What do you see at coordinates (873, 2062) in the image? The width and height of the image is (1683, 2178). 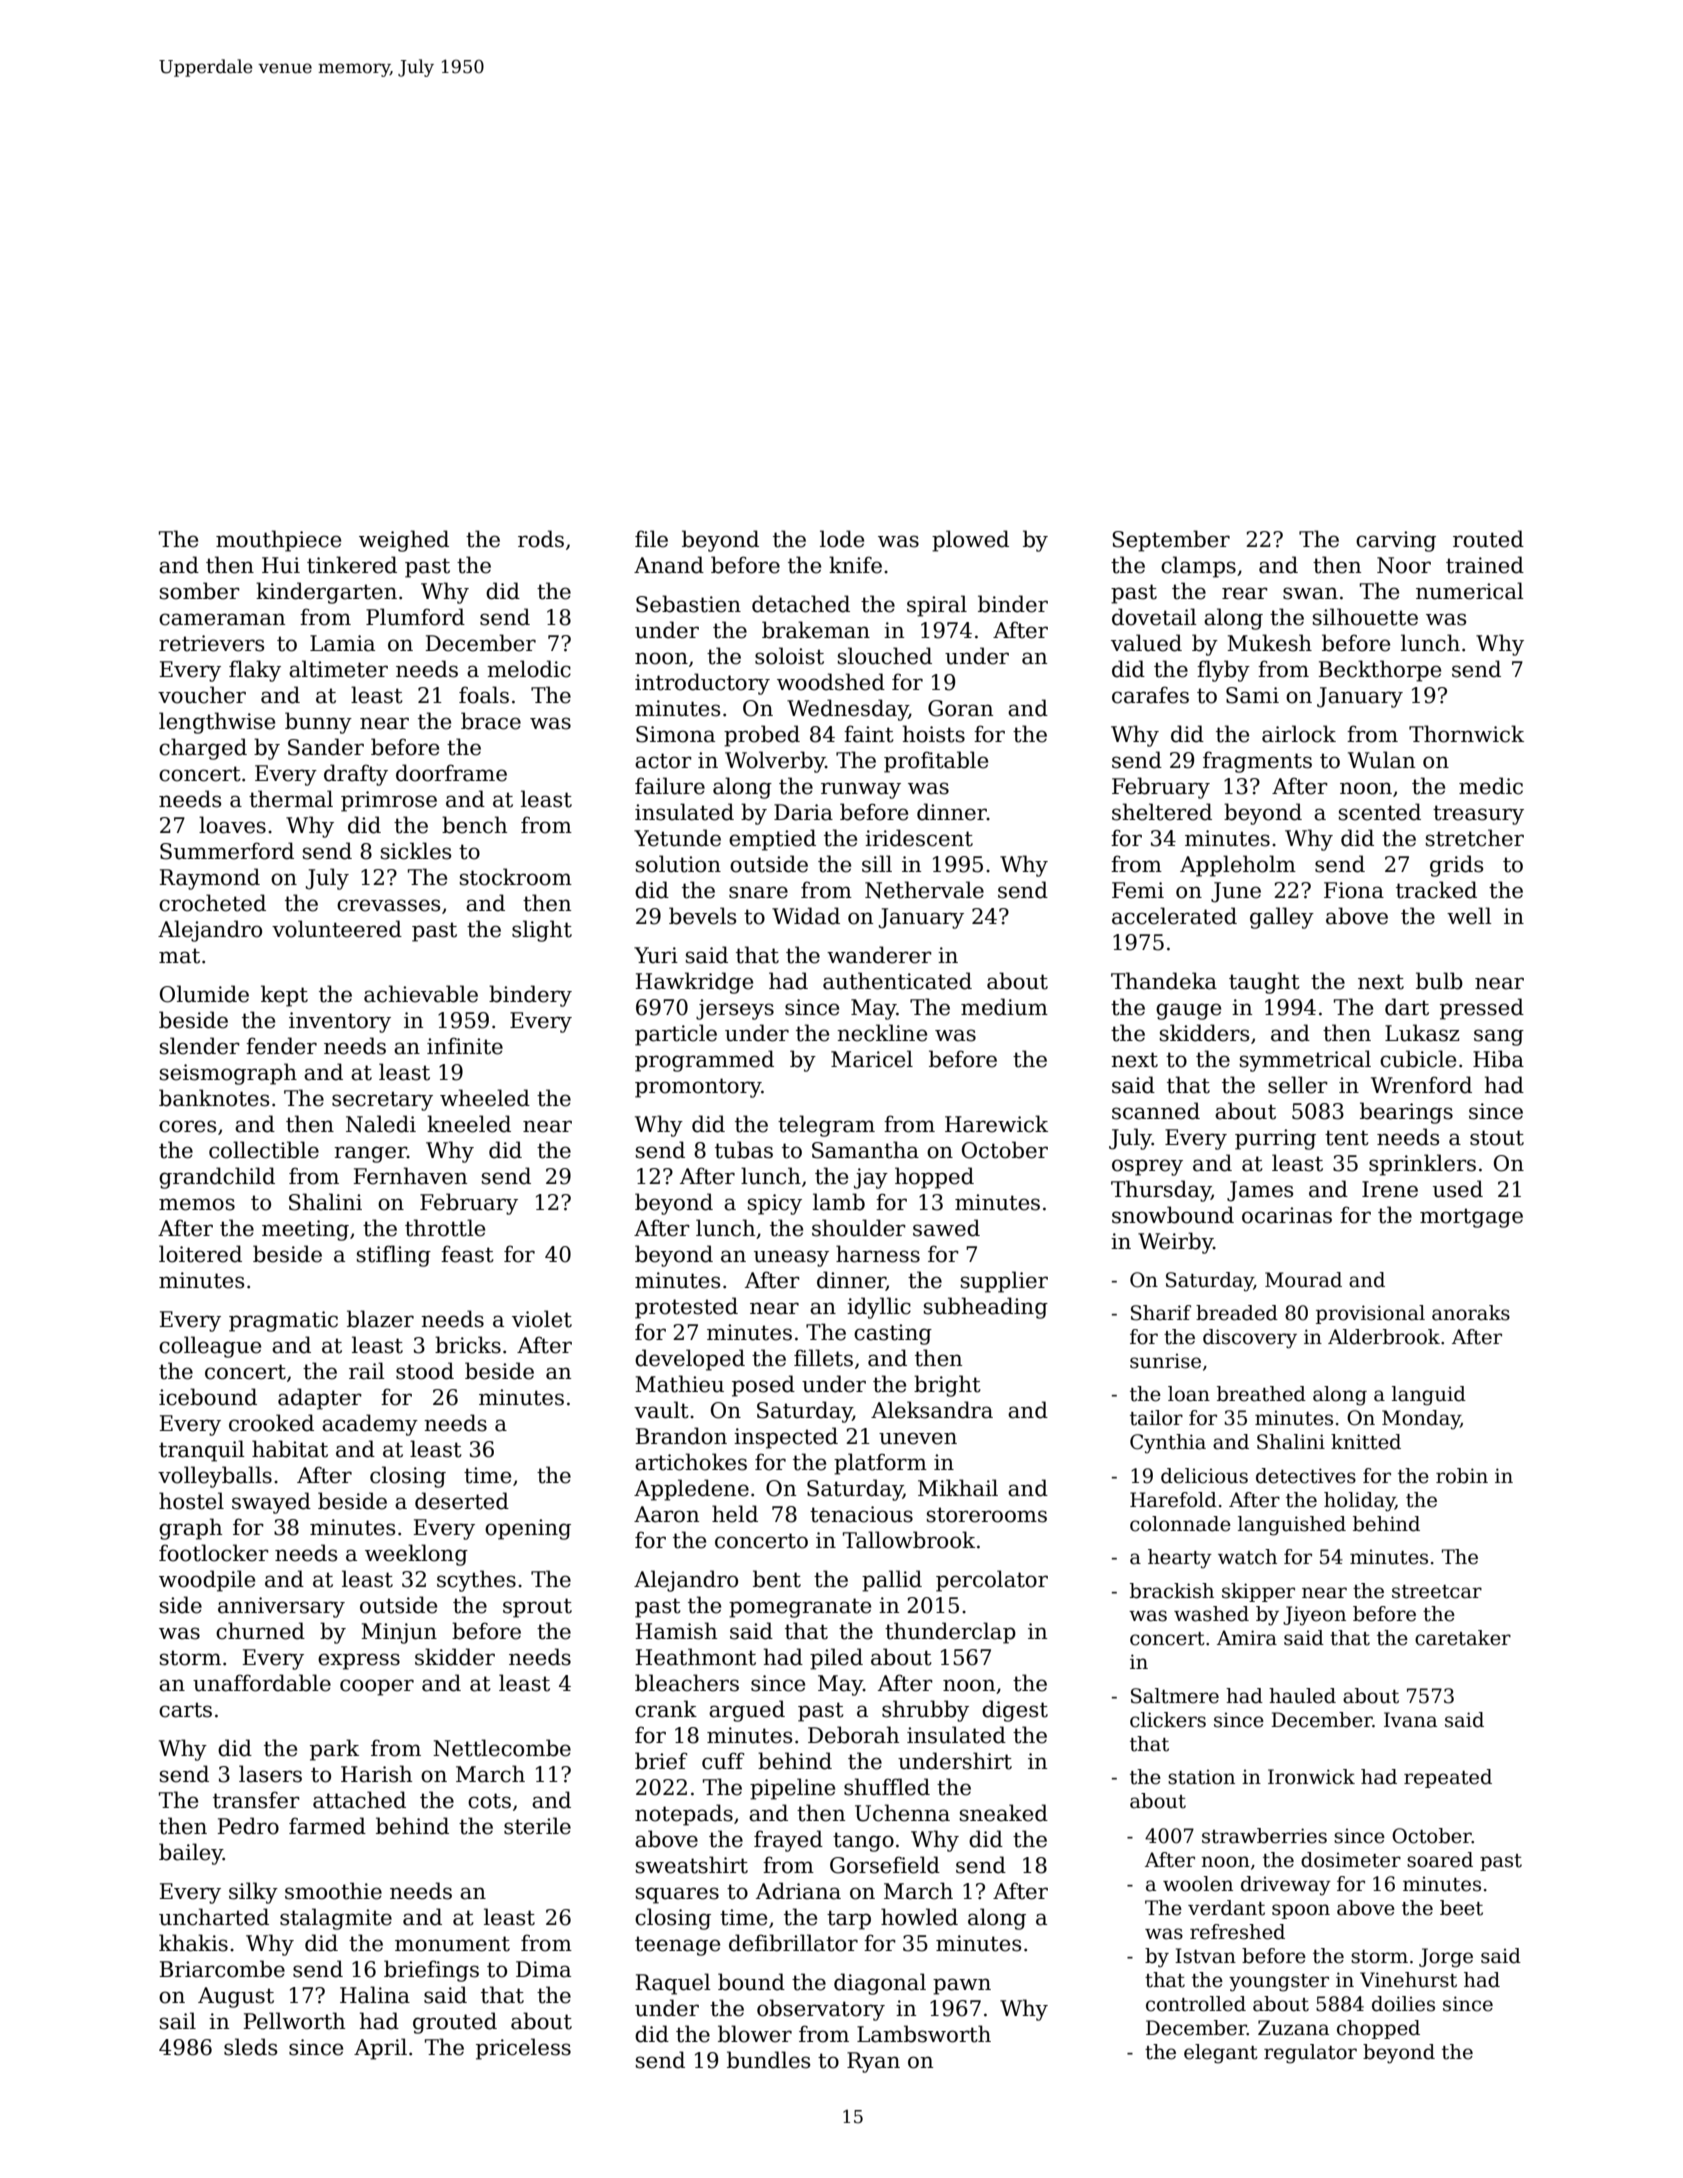 I see `Ryan` at bounding box center [873, 2062].
